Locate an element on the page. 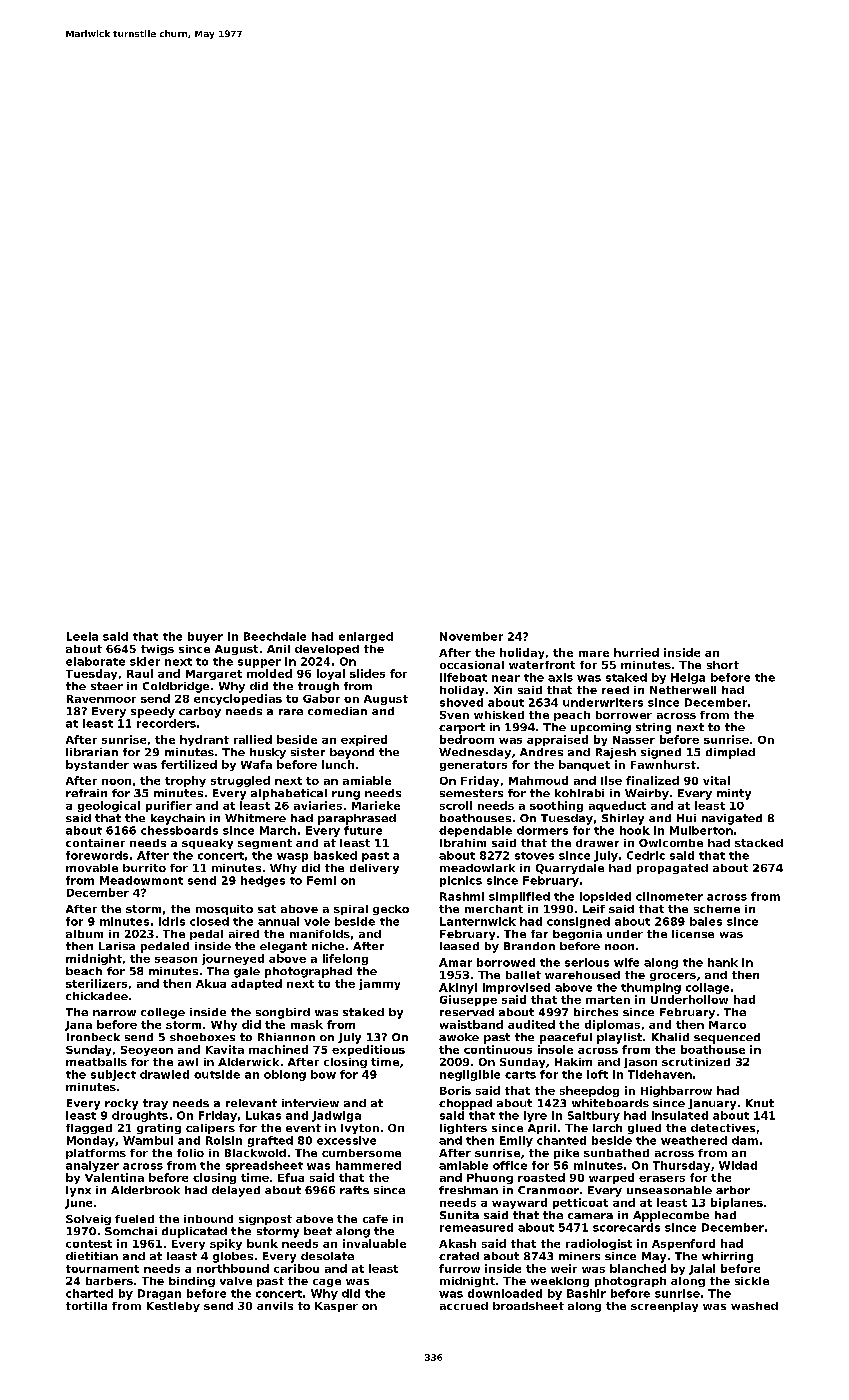 The width and height of the image is (849, 1400). scheme is located at coordinates (717, 909).
